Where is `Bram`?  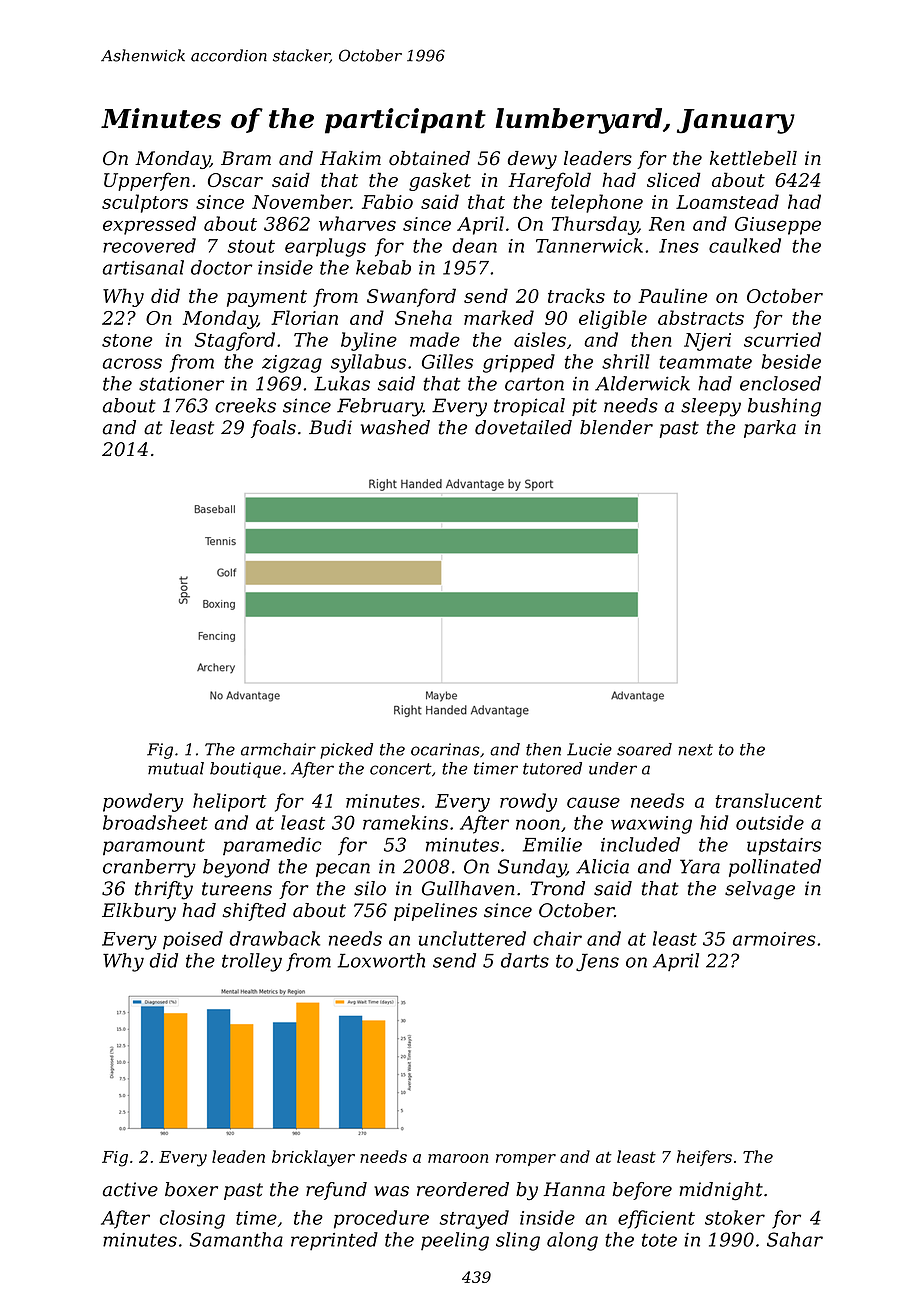
Bram is located at coordinates (246, 158).
